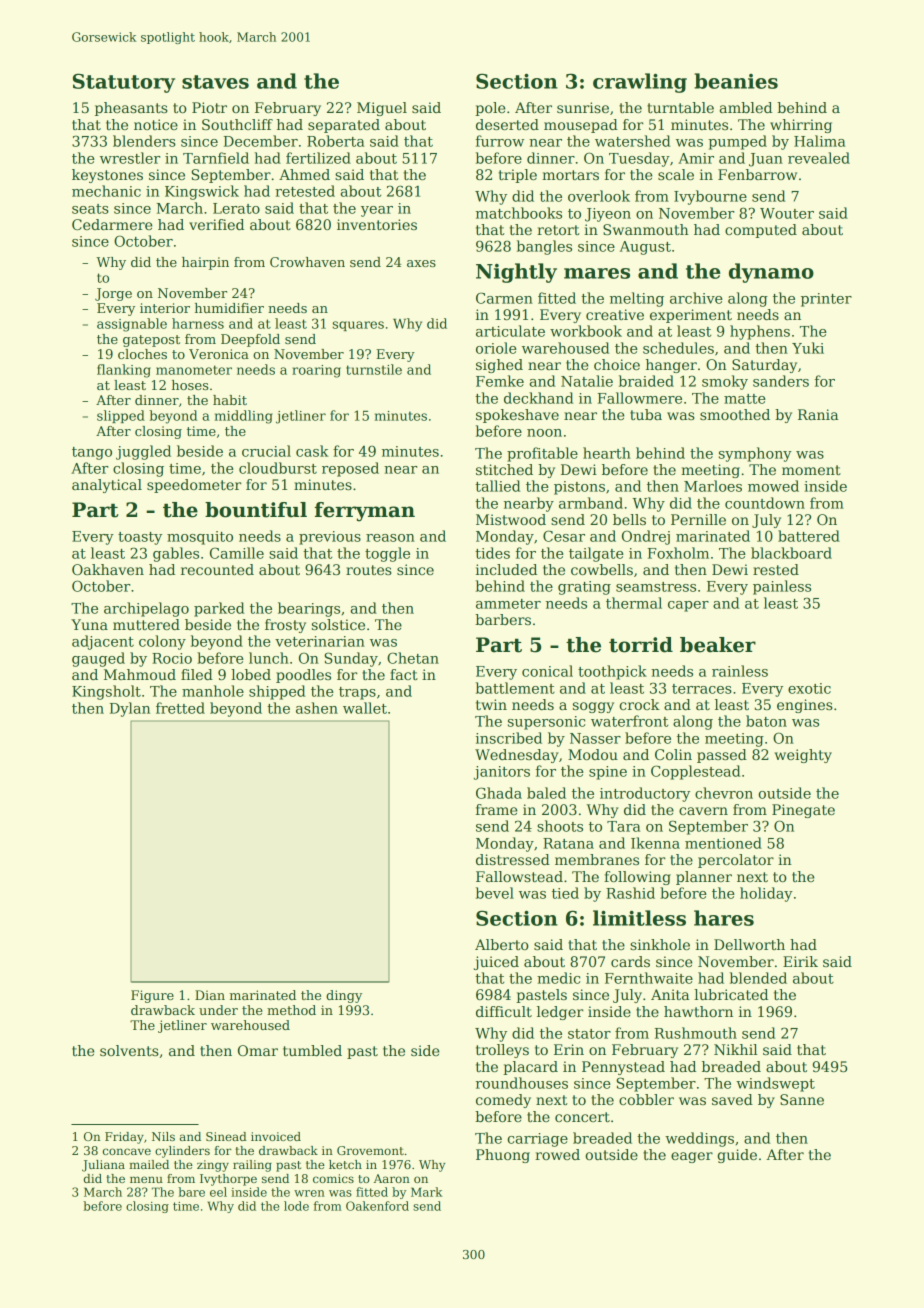 This screenshot has height=1308, width=924. What do you see at coordinates (737, 1156) in the screenshot?
I see `guide` at bounding box center [737, 1156].
